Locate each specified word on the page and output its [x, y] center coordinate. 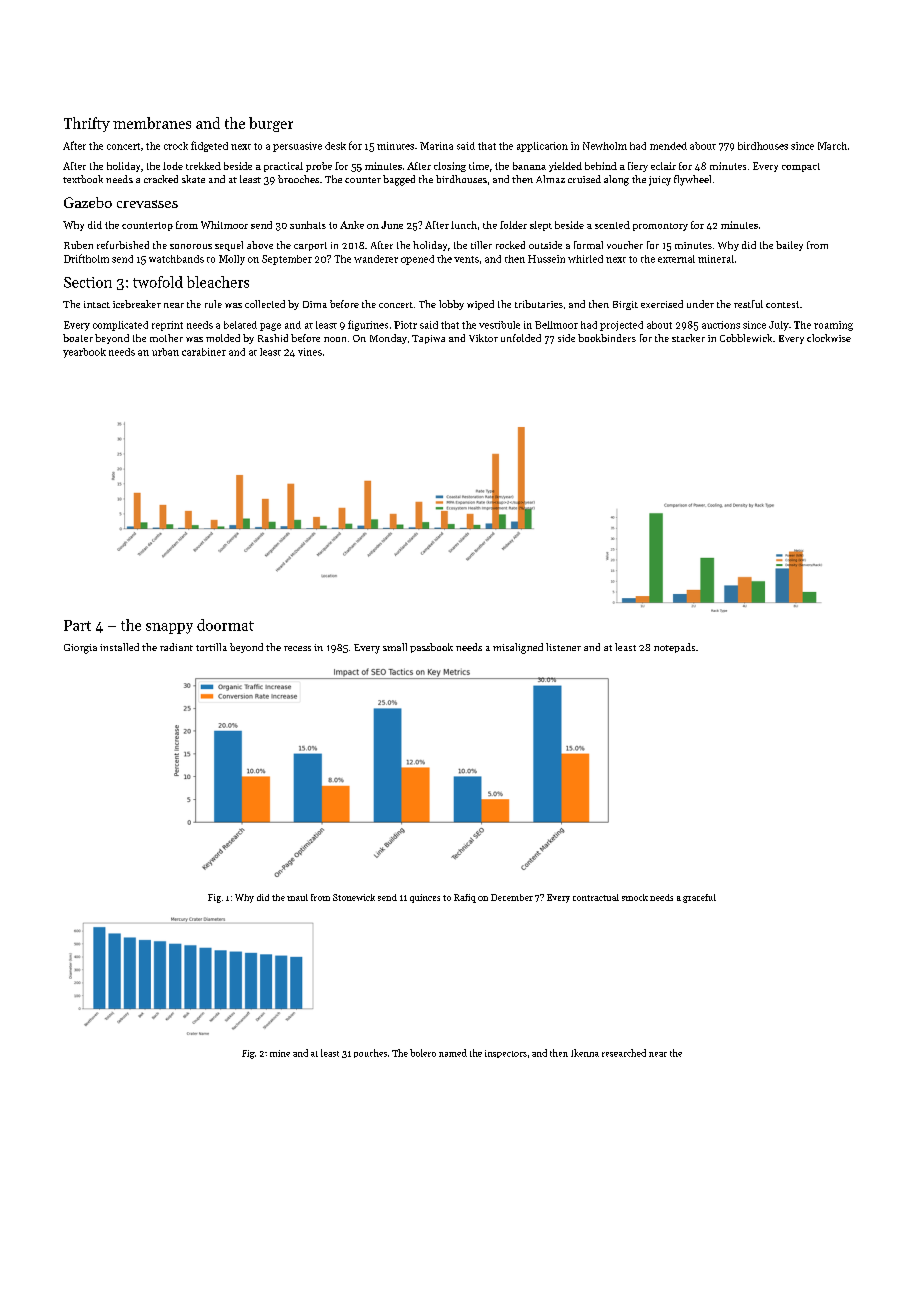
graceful [699, 898]
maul [297, 897]
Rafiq [465, 898]
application [542, 147]
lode [173, 166]
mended [668, 146]
